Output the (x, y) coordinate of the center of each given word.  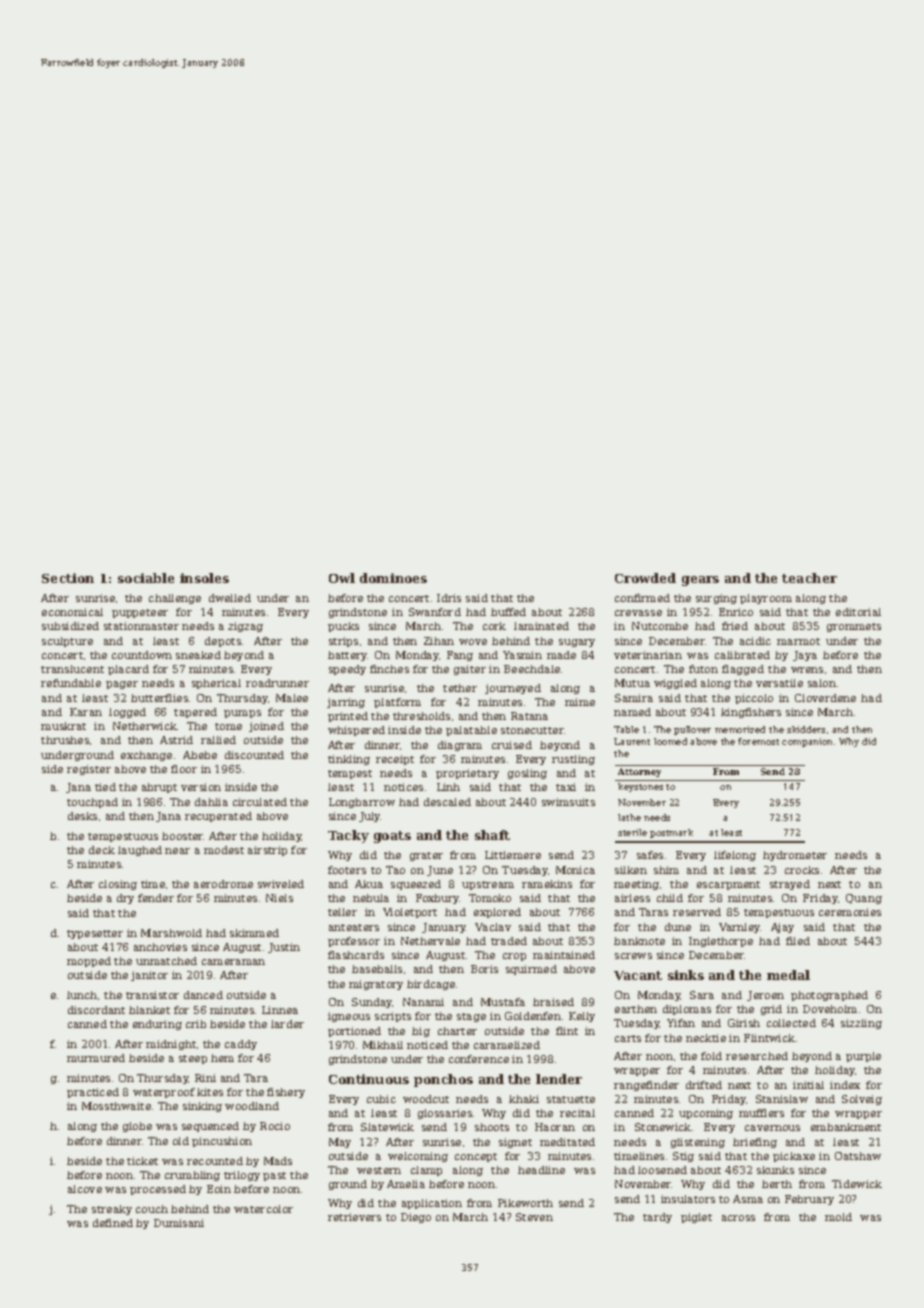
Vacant (638, 975)
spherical (216, 684)
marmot (798, 641)
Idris (449, 598)
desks (82, 816)
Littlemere (513, 855)
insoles (204, 578)
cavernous (772, 1128)
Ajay (782, 928)
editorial (858, 612)
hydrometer (795, 856)
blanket (149, 1010)
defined (113, 1223)
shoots (492, 1127)
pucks (343, 627)
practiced (93, 1093)
